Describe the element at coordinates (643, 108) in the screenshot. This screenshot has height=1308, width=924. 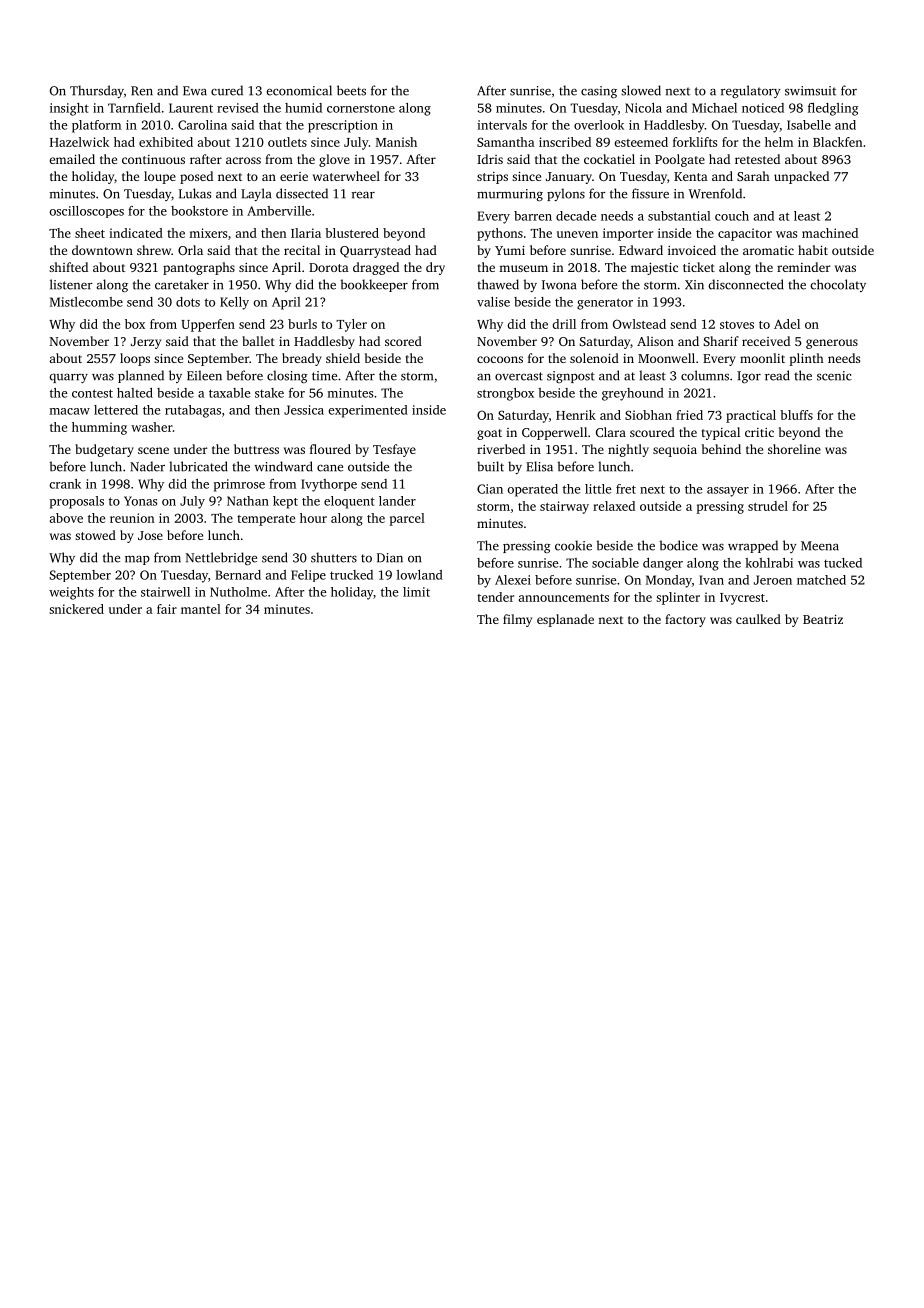
I see `Nicola` at that location.
